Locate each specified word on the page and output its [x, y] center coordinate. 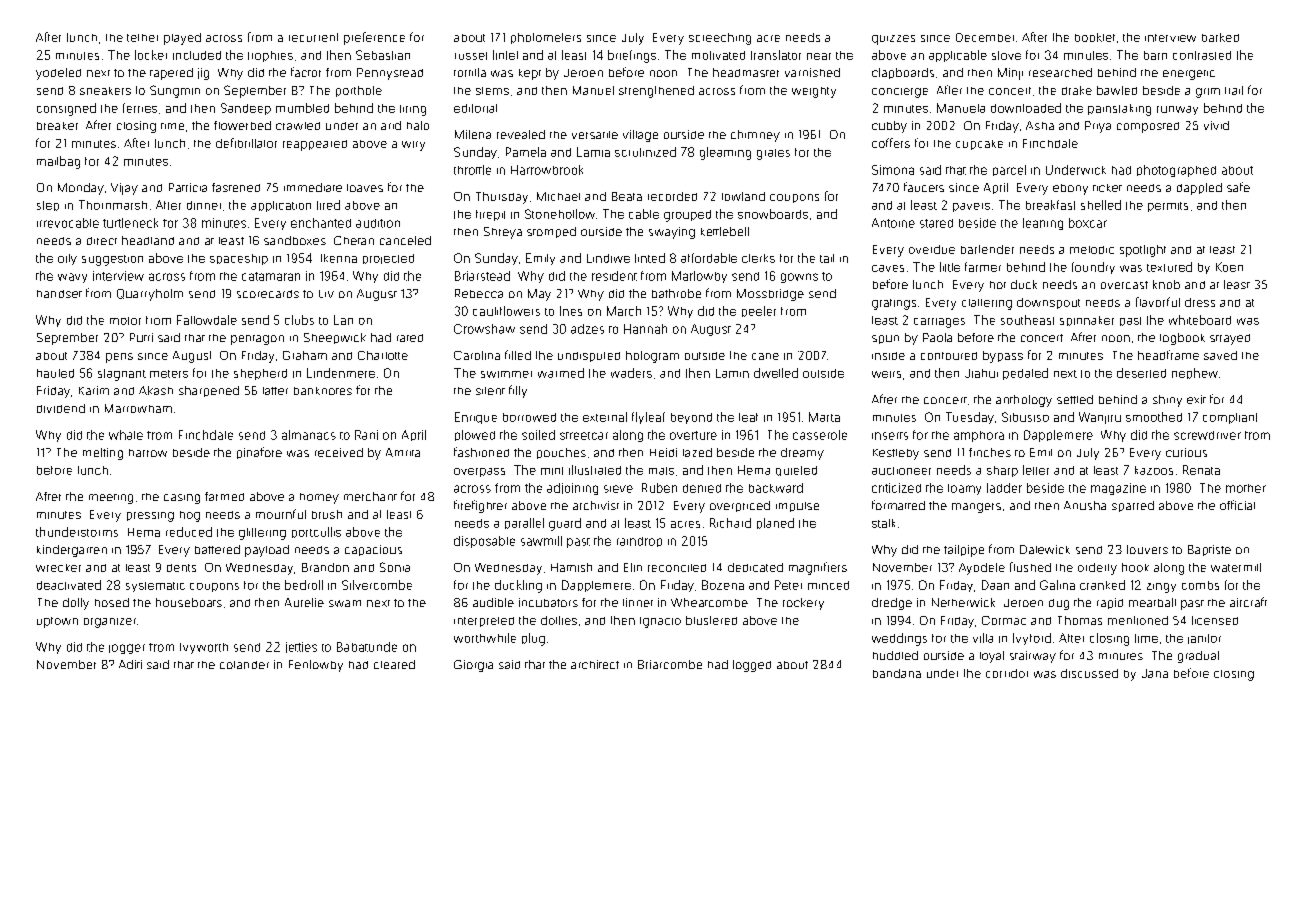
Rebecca [479, 293]
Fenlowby [316, 666]
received [339, 452]
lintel [505, 55]
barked [1220, 37]
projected [388, 259]
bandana [897, 673]
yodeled [58, 74]
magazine [1118, 489]
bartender [987, 249]
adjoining [572, 489]
